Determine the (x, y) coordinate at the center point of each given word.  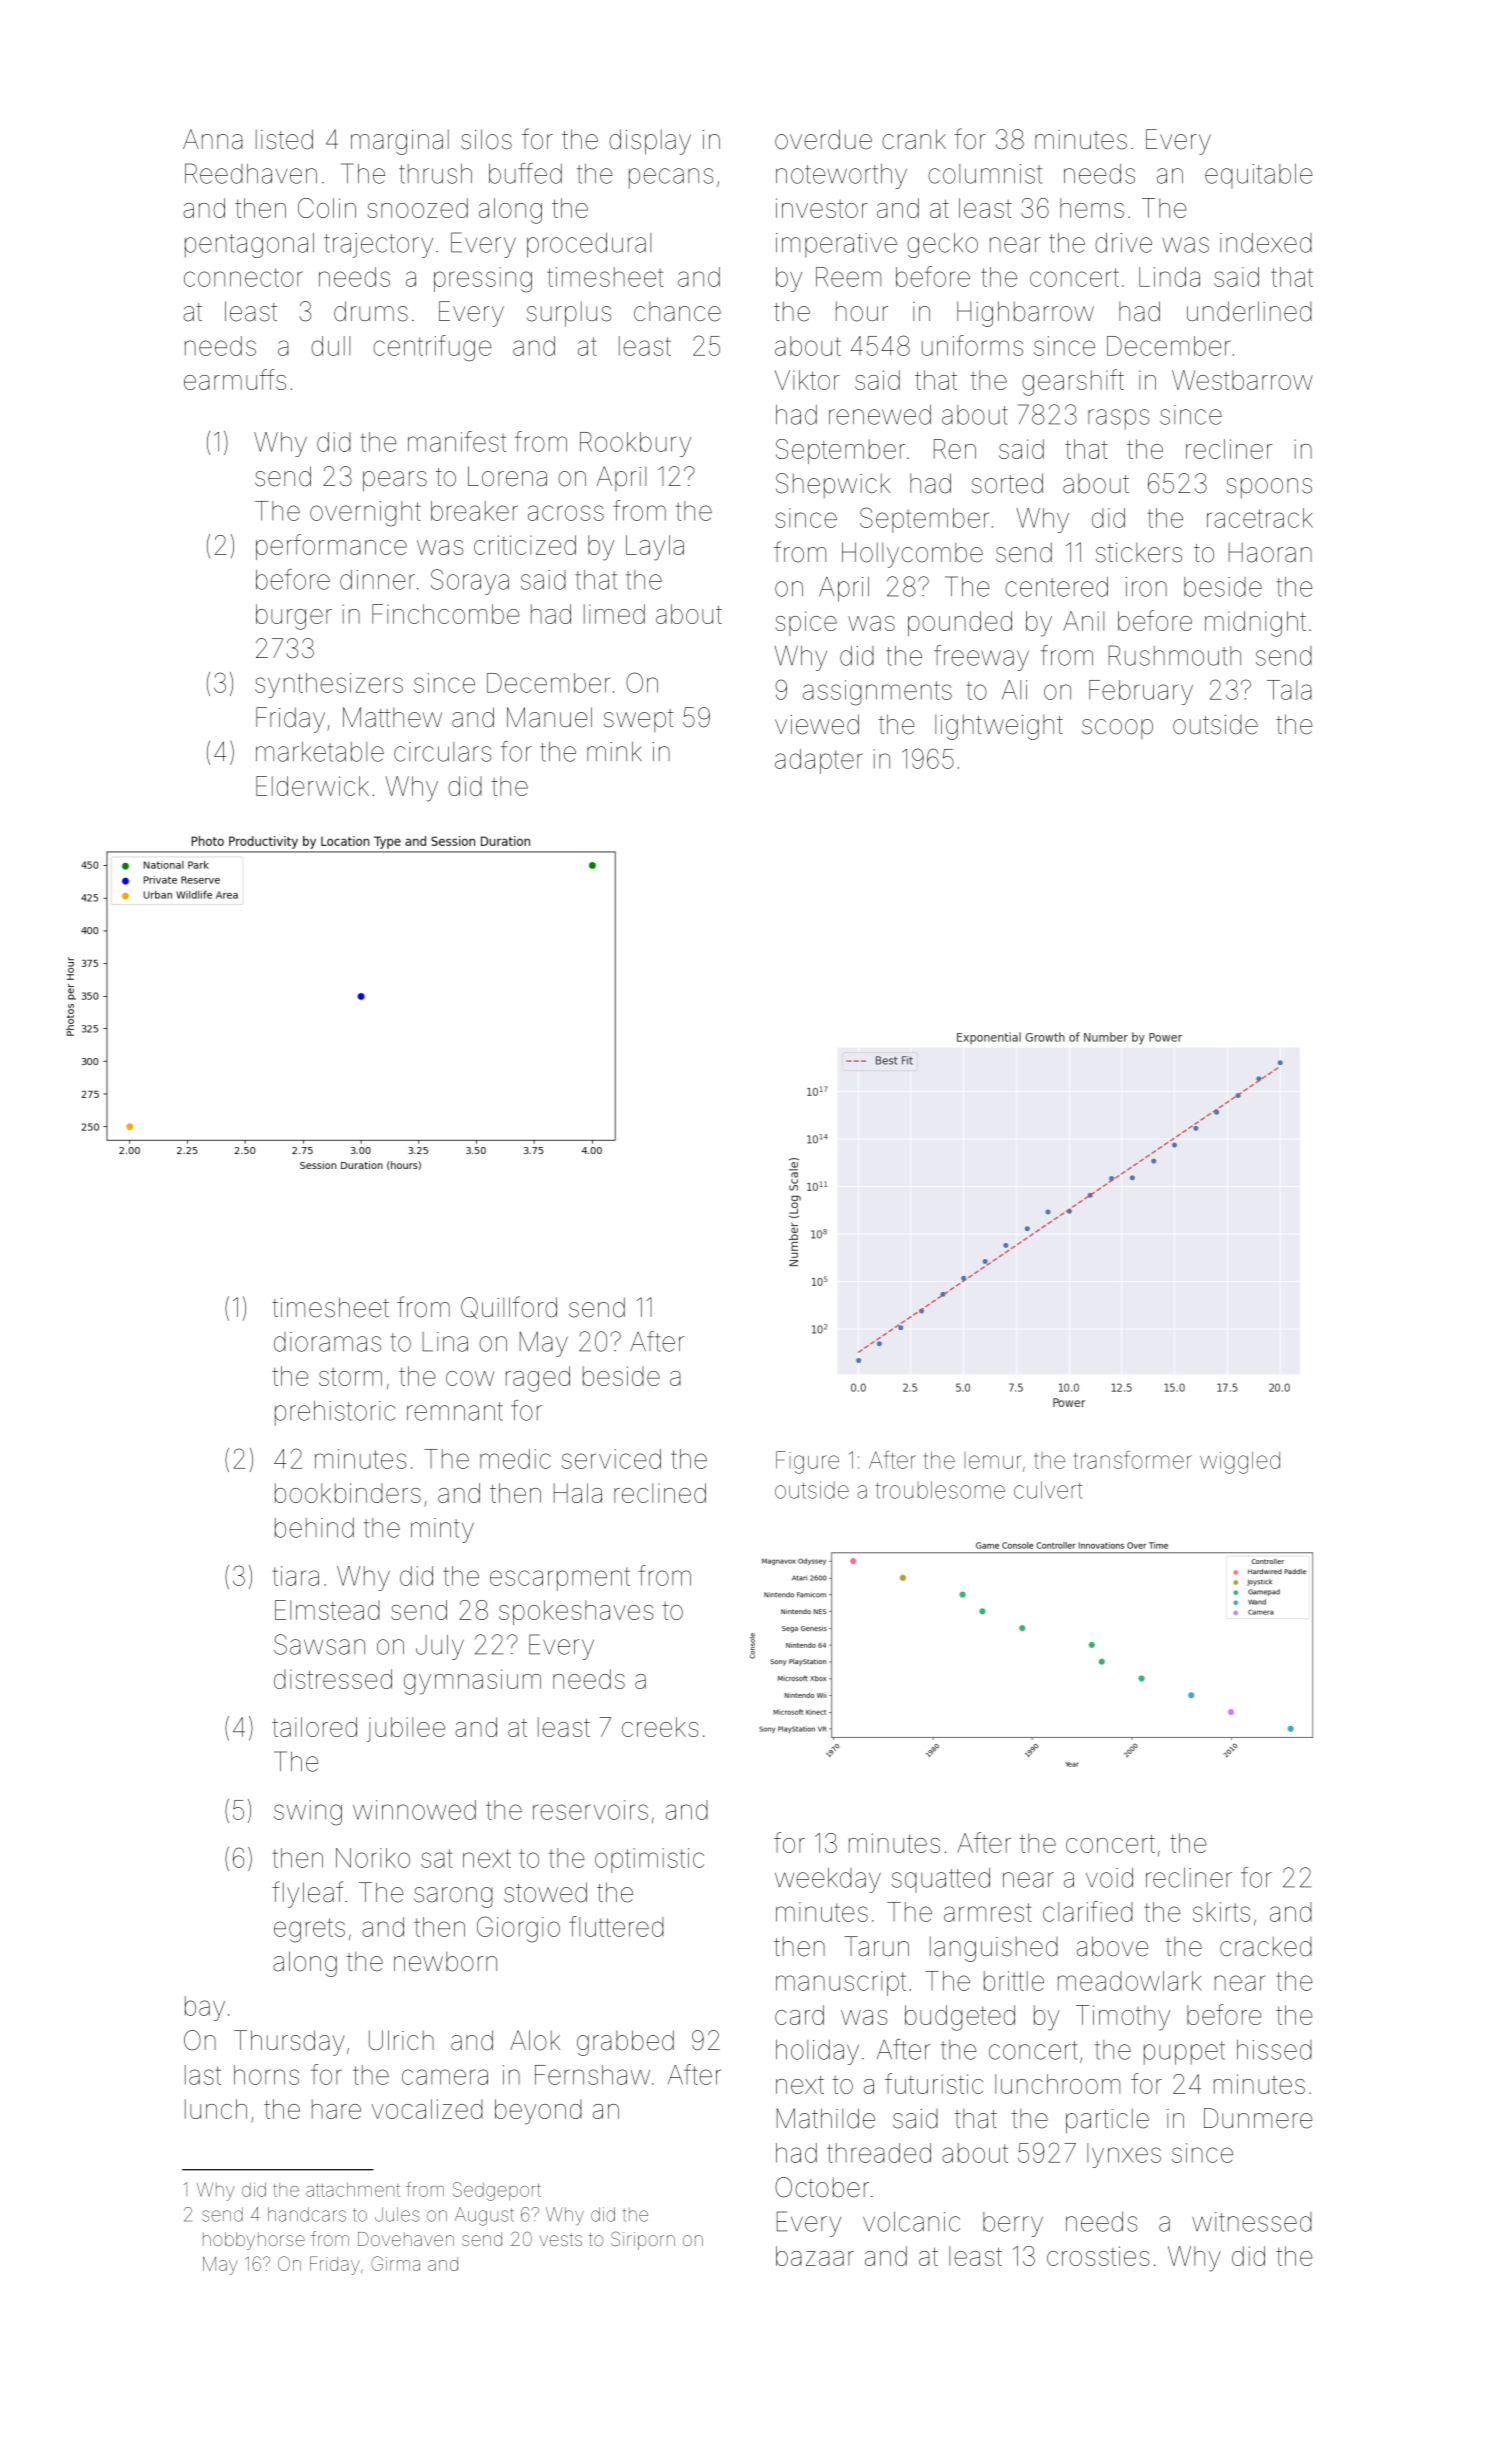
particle (1107, 2121)
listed (284, 139)
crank (914, 139)
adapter (819, 761)
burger (294, 617)
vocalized (427, 2109)
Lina (445, 1342)
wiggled (1240, 1462)
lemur (993, 1460)
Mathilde (826, 2118)
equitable (1259, 176)
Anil (1083, 621)
